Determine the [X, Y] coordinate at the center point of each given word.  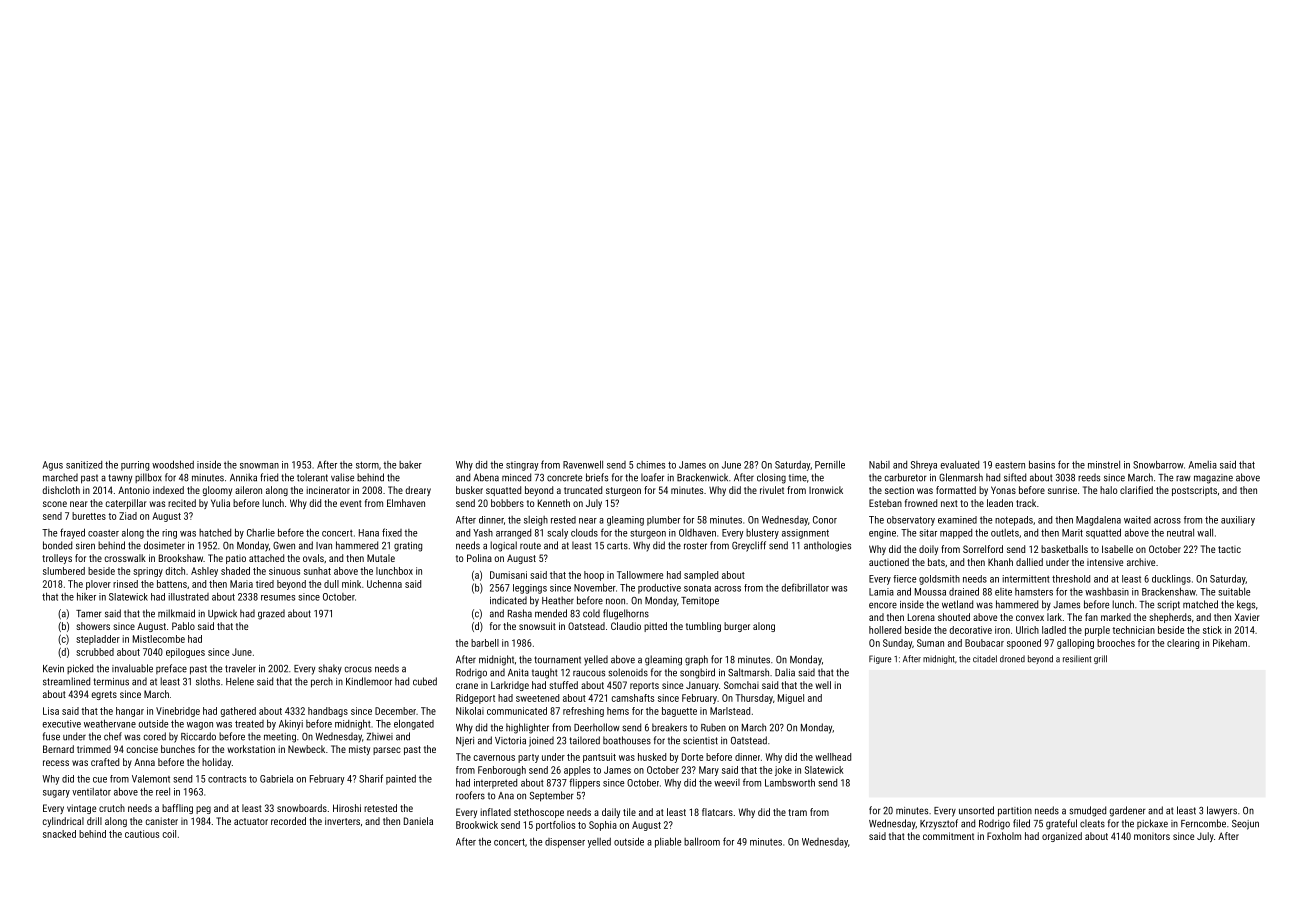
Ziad [128, 516]
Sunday [897, 644]
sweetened [537, 698]
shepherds [1170, 618]
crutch [112, 808]
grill [1100, 659]
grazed [271, 614]
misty [359, 750]
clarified [1136, 490]
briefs [597, 477]
